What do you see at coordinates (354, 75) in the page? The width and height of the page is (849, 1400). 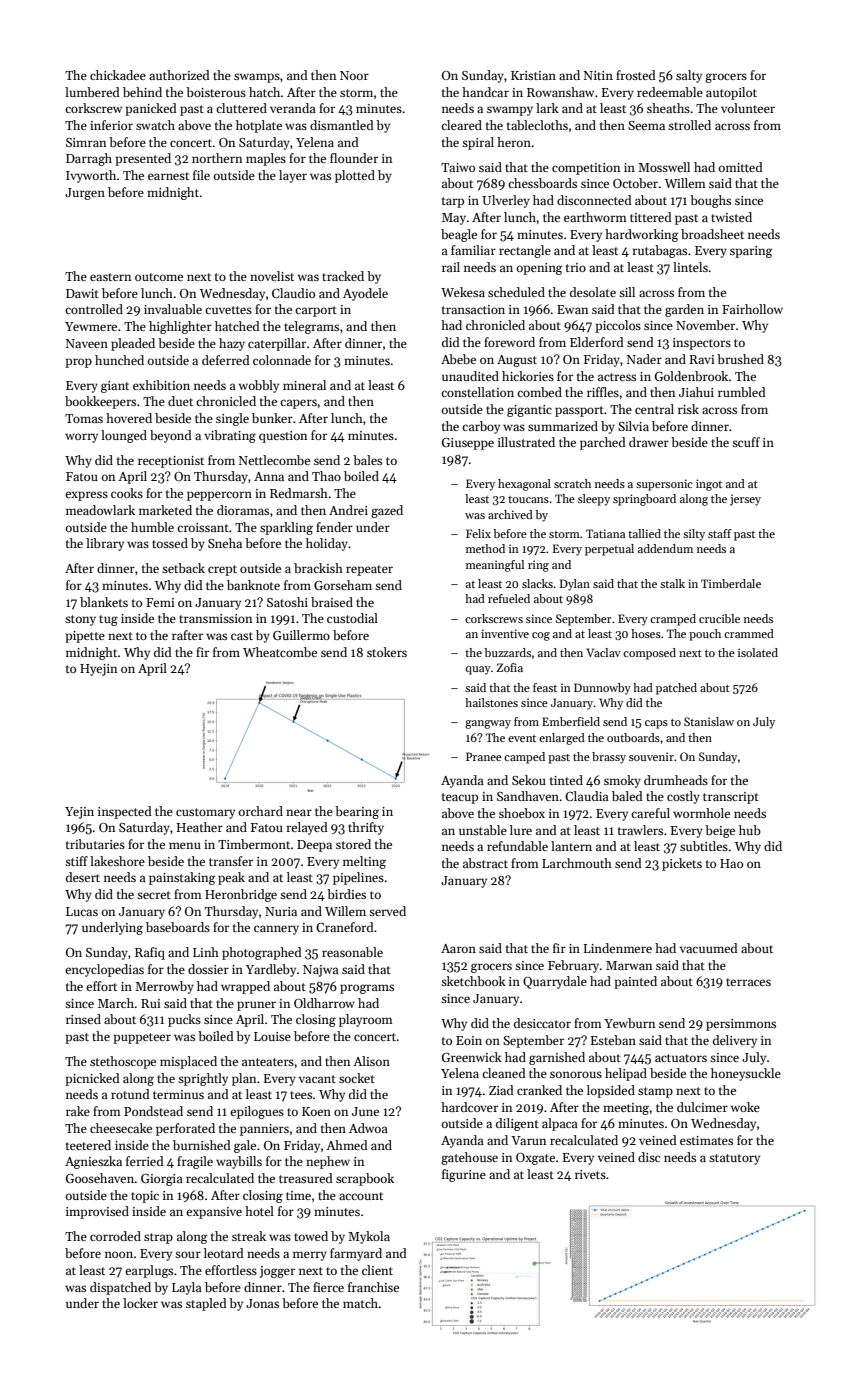 I see `Noor` at bounding box center [354, 75].
